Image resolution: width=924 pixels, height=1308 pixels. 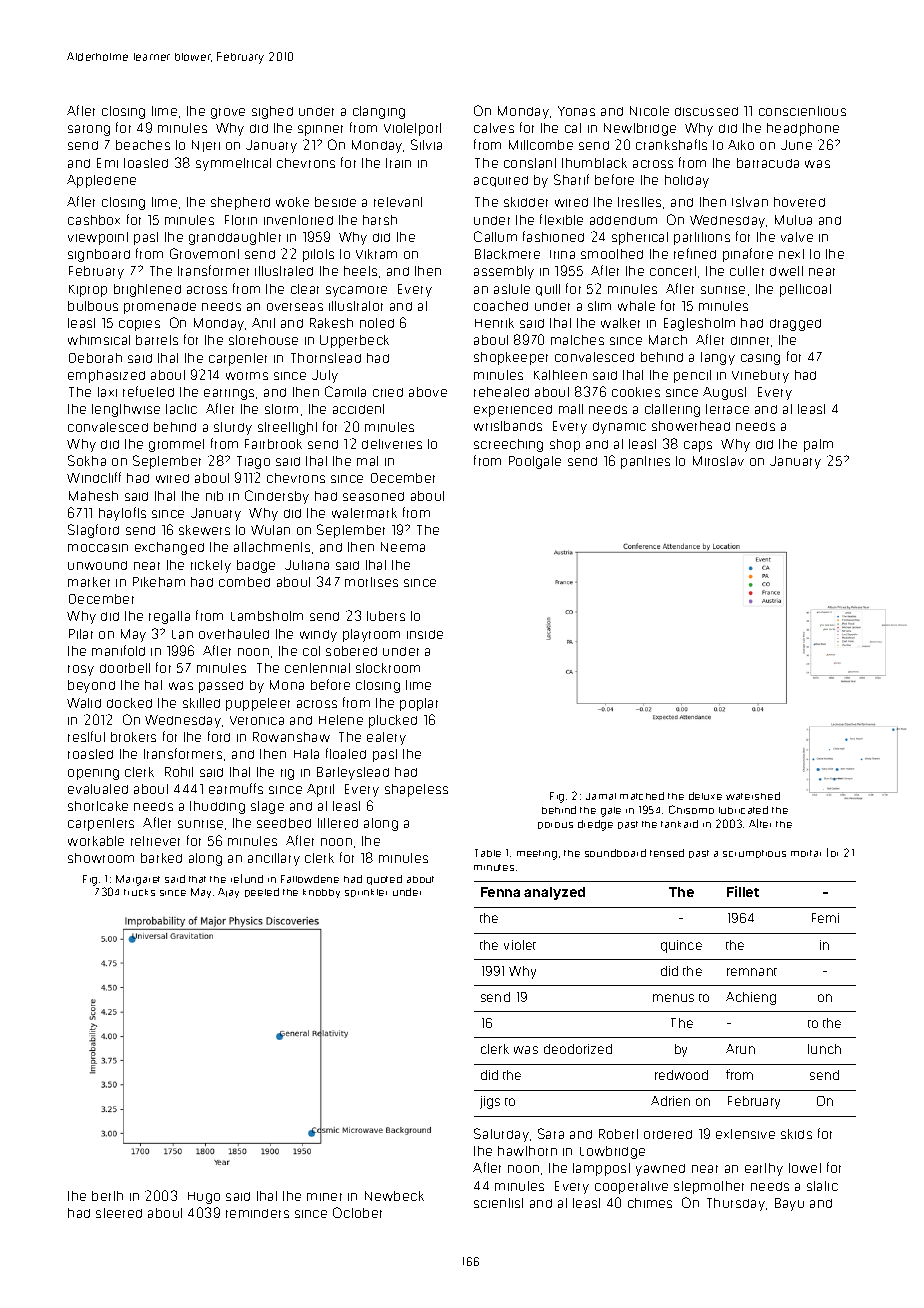 What do you see at coordinates (818, 445) in the screenshot?
I see `palm` at bounding box center [818, 445].
